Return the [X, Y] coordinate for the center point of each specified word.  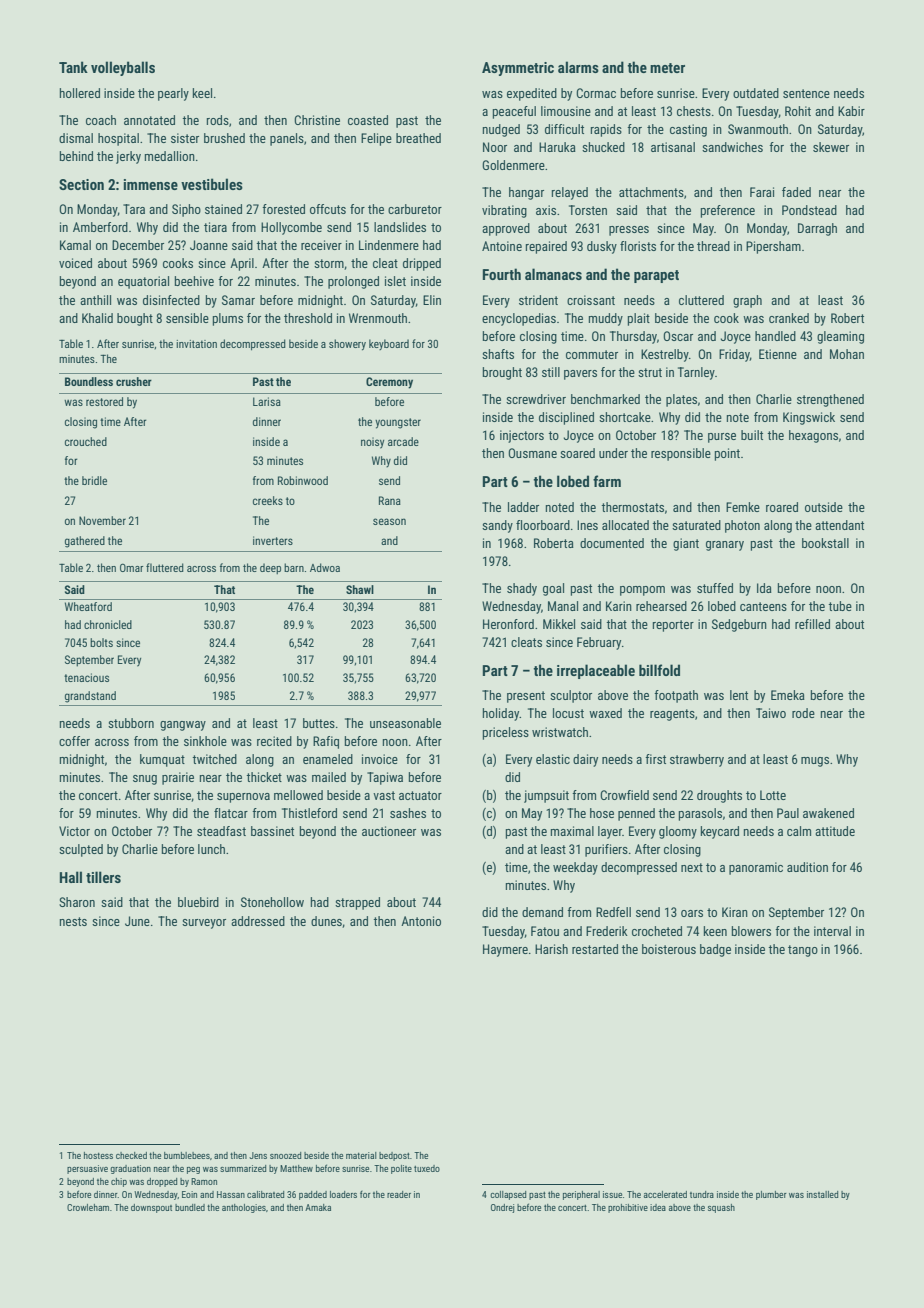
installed [822, 1194]
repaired [546, 247]
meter [667, 68]
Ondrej [502, 1208]
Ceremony [389, 383]
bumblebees [187, 1155]
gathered [85, 542]
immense [151, 184]
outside [824, 507]
